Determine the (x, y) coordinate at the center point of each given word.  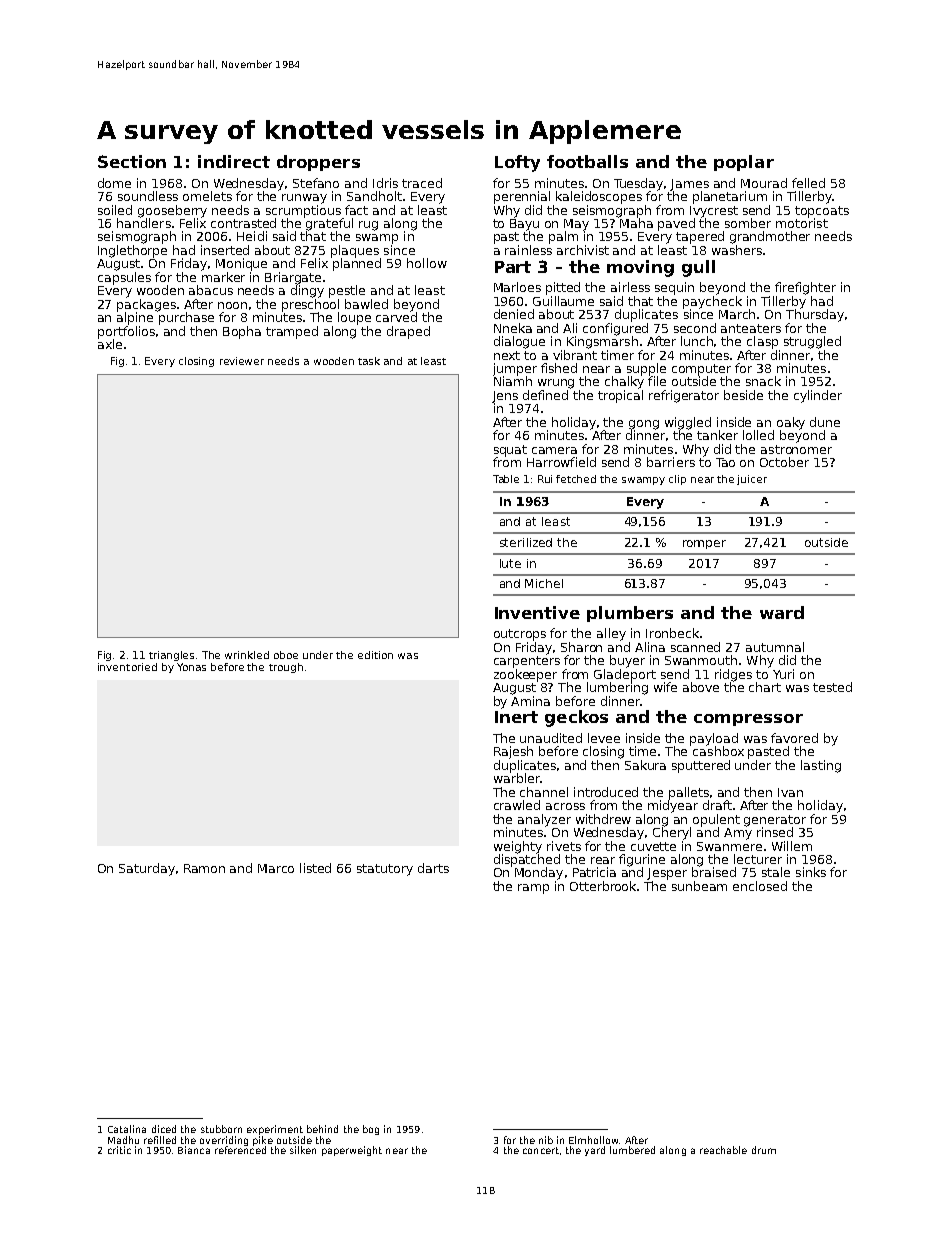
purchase (186, 318)
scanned (695, 647)
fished (559, 368)
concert (541, 1150)
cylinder (818, 396)
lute (510, 563)
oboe (286, 655)
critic (119, 1150)
